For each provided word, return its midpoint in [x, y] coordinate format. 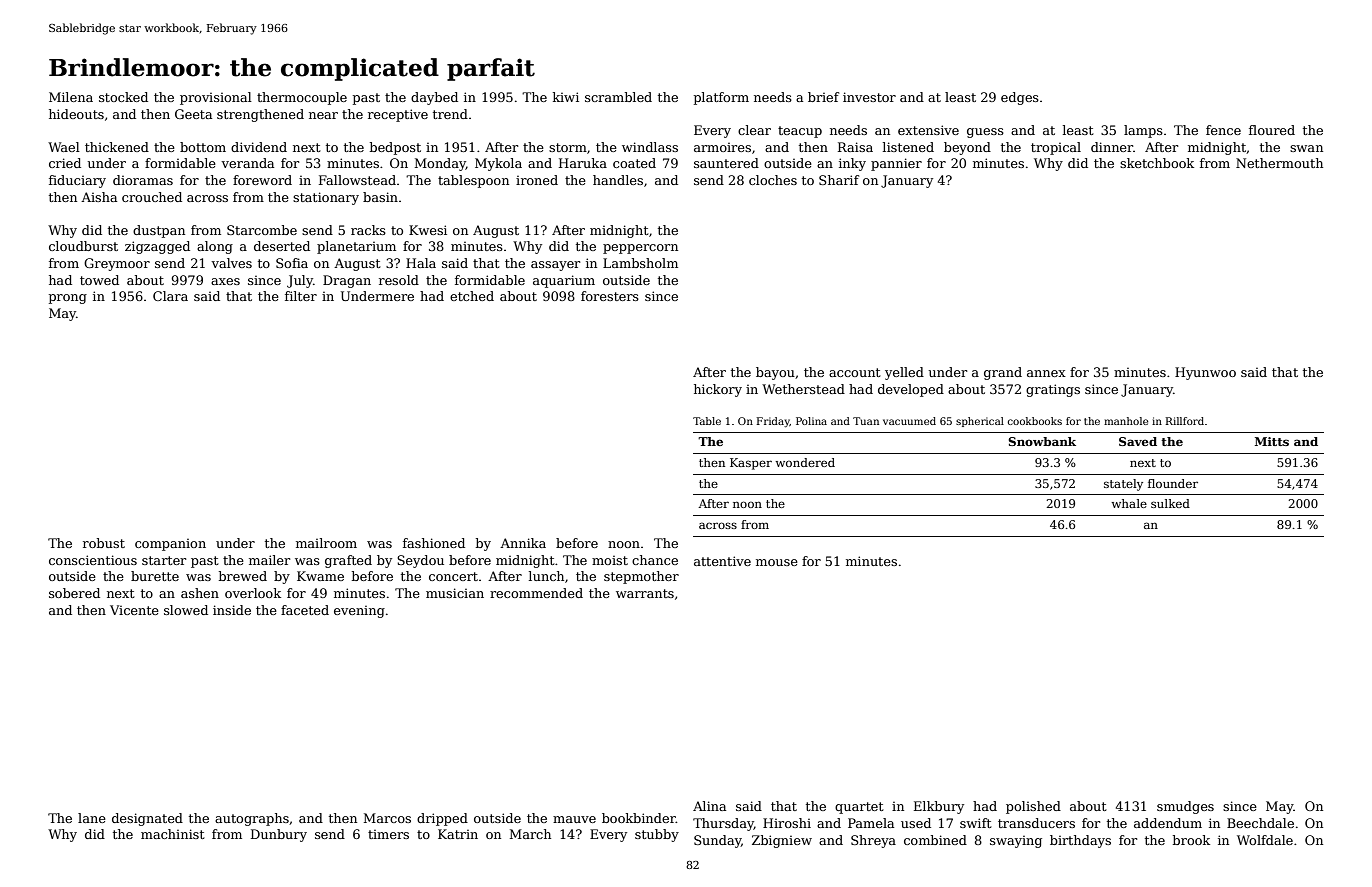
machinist [173, 834]
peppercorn [640, 249]
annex [1046, 373]
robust [104, 543]
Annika [523, 543]
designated [147, 819]
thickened [117, 147]
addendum [1168, 823]
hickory [718, 390]
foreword [262, 180]
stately [1123, 485]
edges [1020, 98]
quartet [859, 808]
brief [823, 97]
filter [301, 296]
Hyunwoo [1205, 373]
